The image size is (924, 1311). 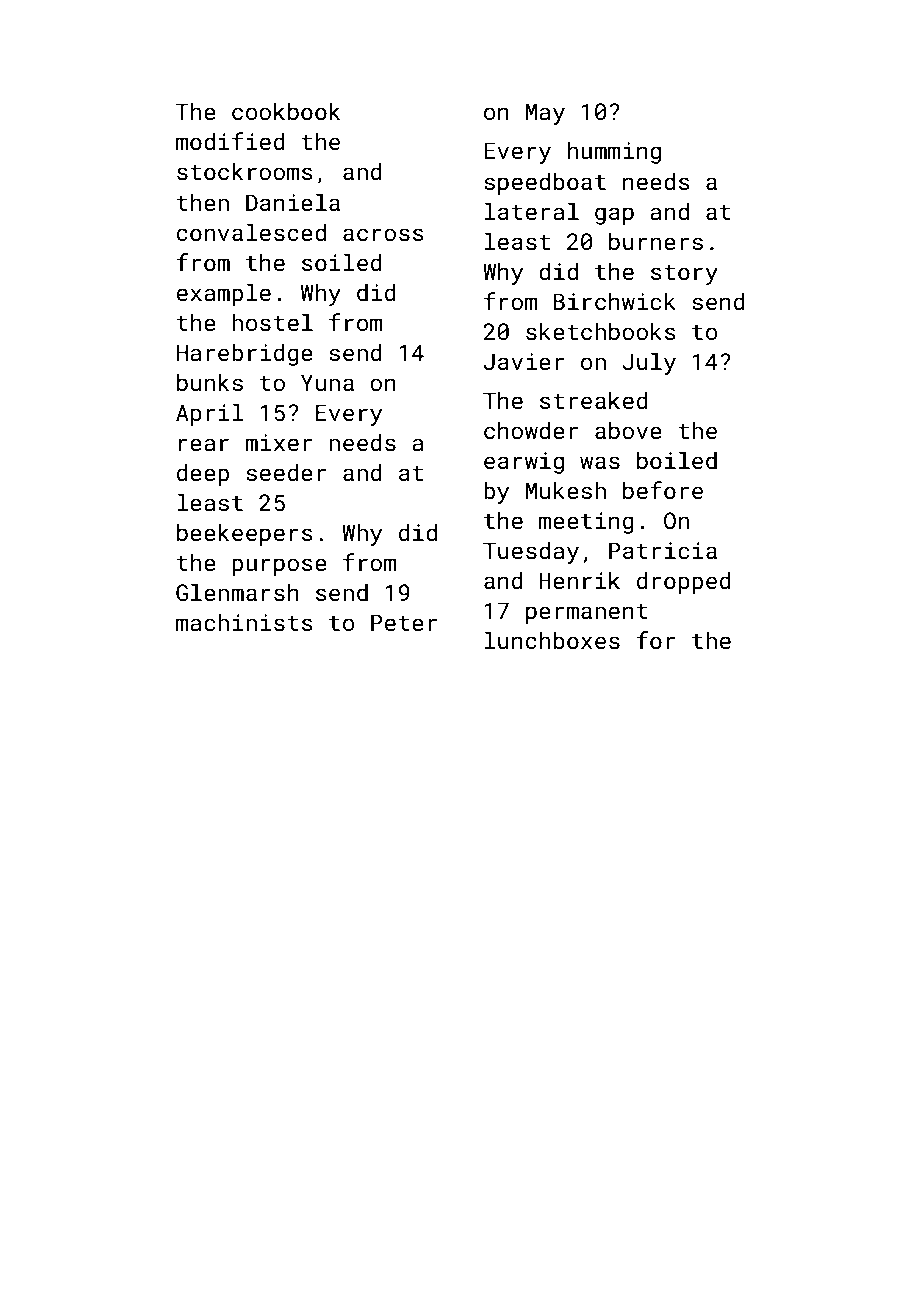 I want to click on purpose, so click(x=279, y=567).
